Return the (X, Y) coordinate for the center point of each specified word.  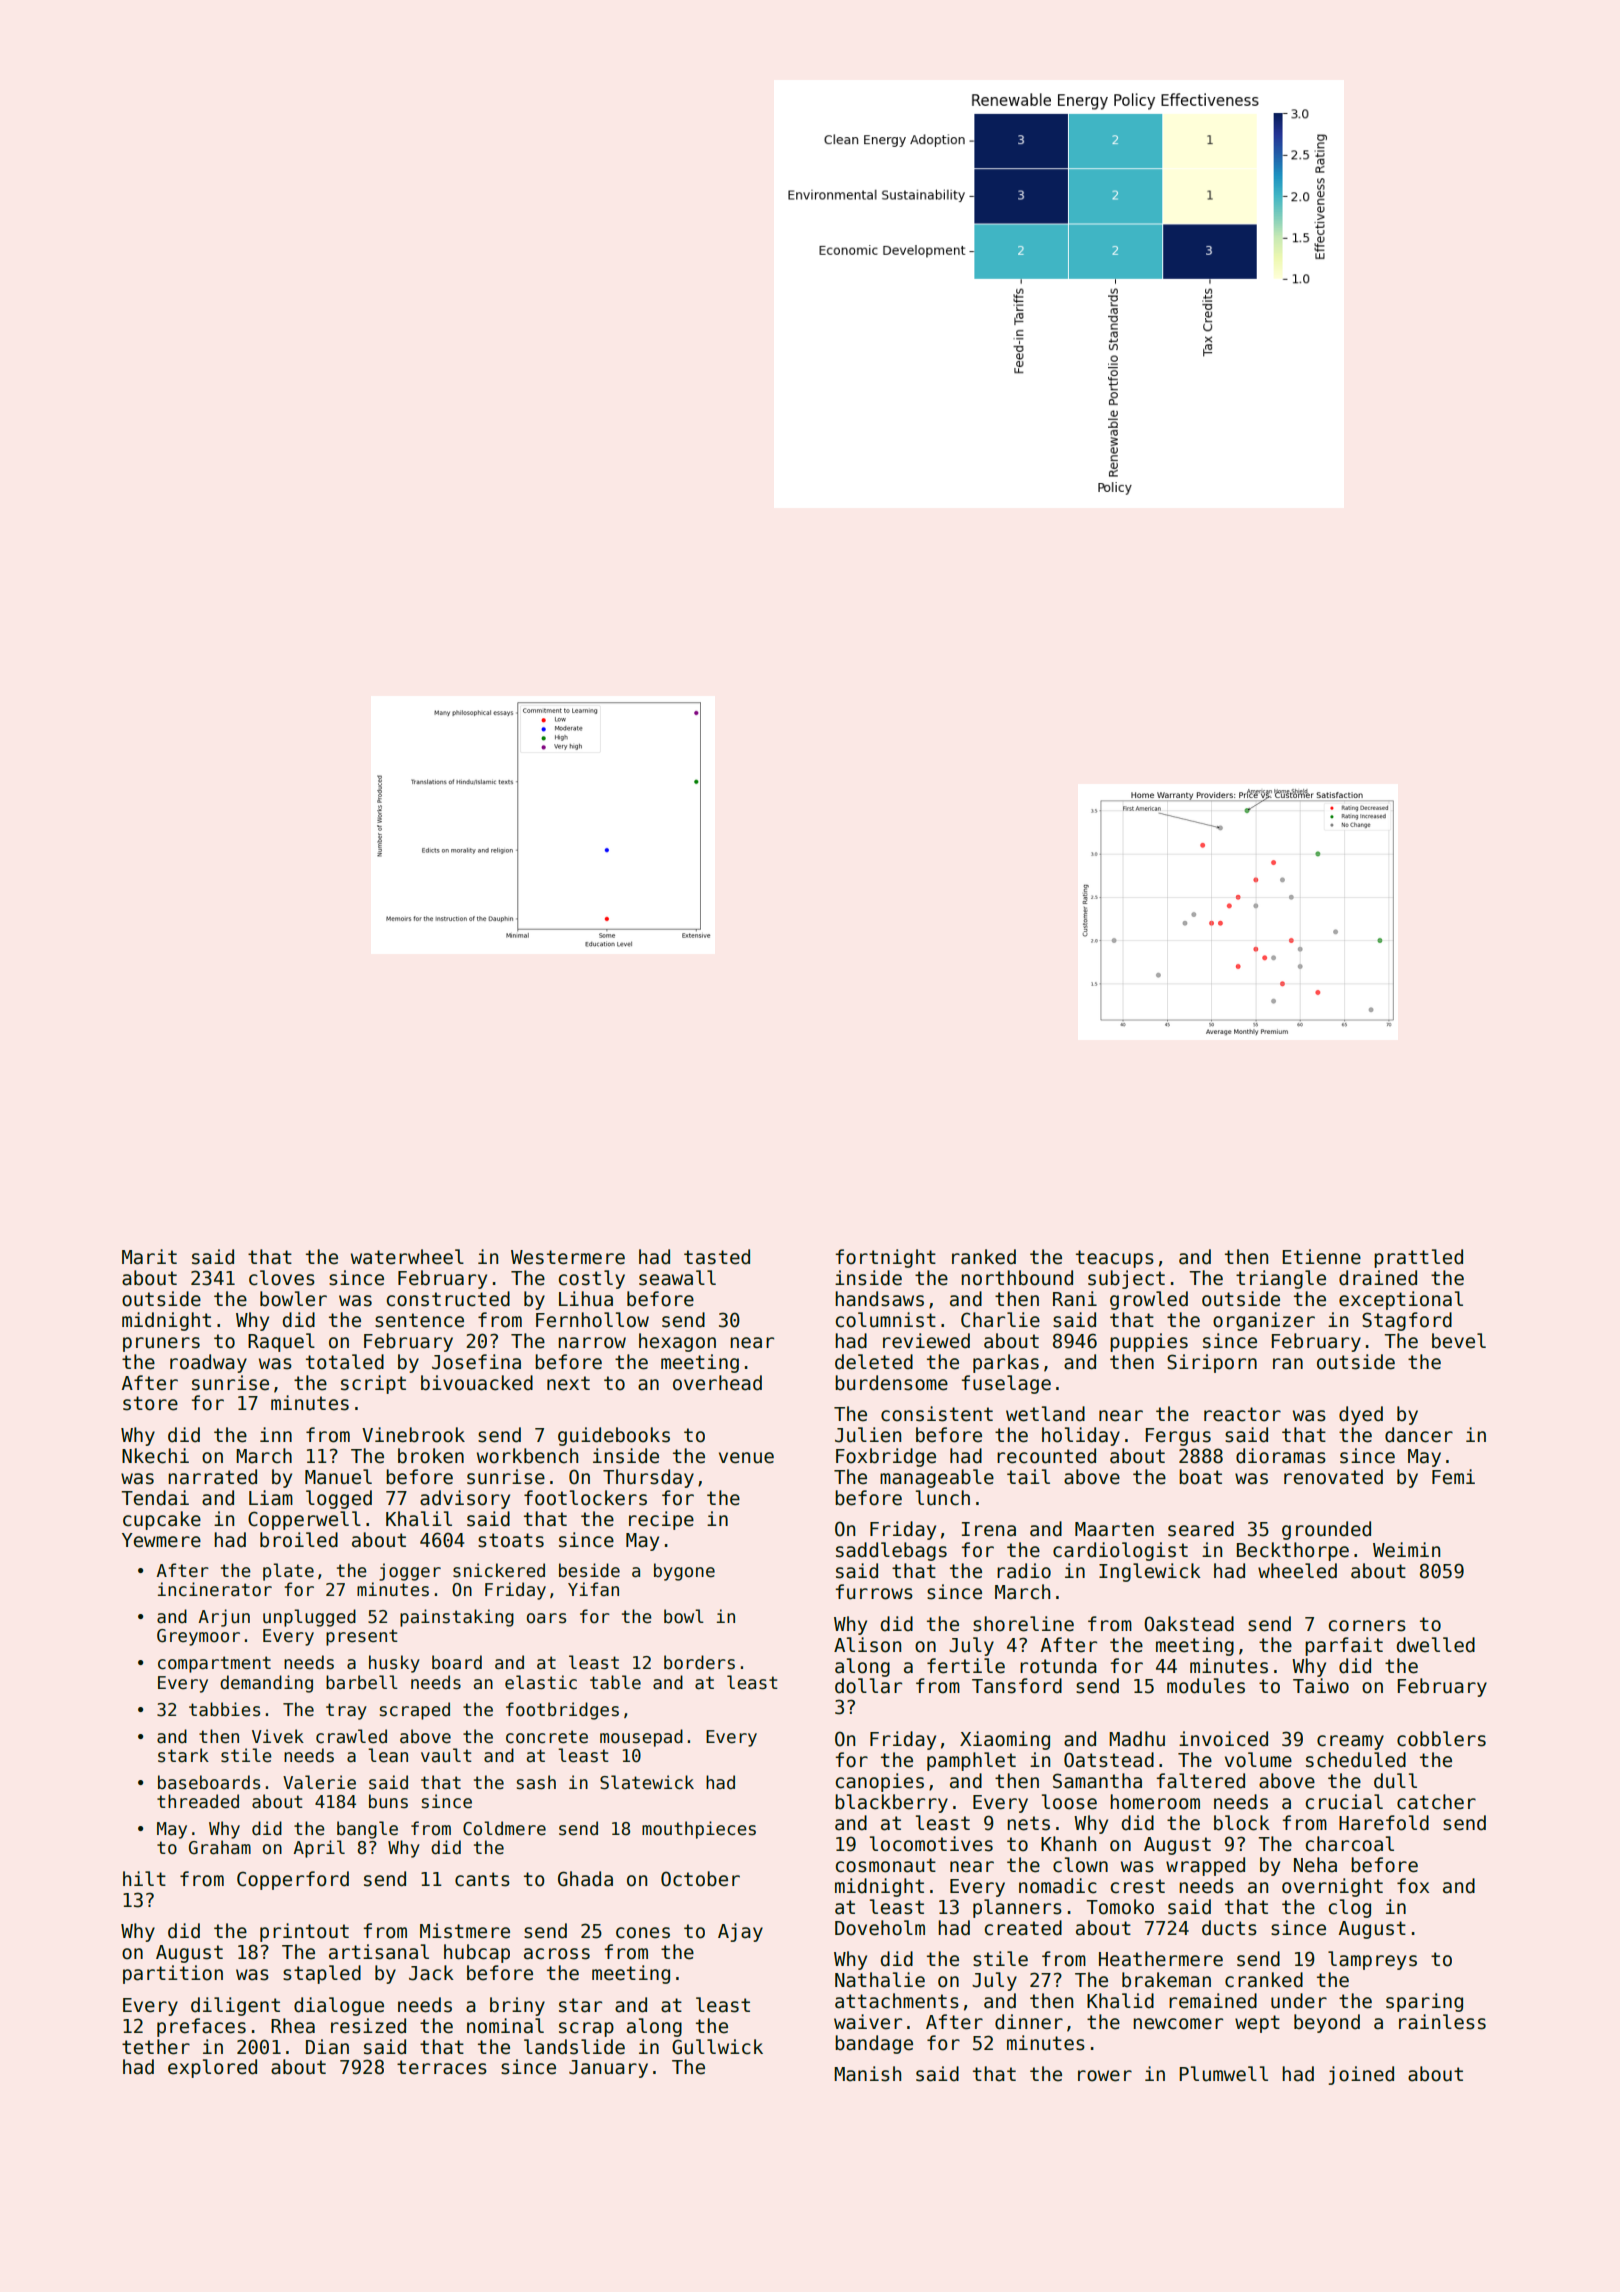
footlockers (585, 1498)
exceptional (1401, 1300)
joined (1361, 2075)
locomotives (931, 1844)
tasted (717, 1257)
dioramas (1281, 1456)
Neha (1315, 1865)
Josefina (476, 1362)
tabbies (224, 1709)
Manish (867, 2074)
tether (156, 2047)
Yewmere (161, 1540)
